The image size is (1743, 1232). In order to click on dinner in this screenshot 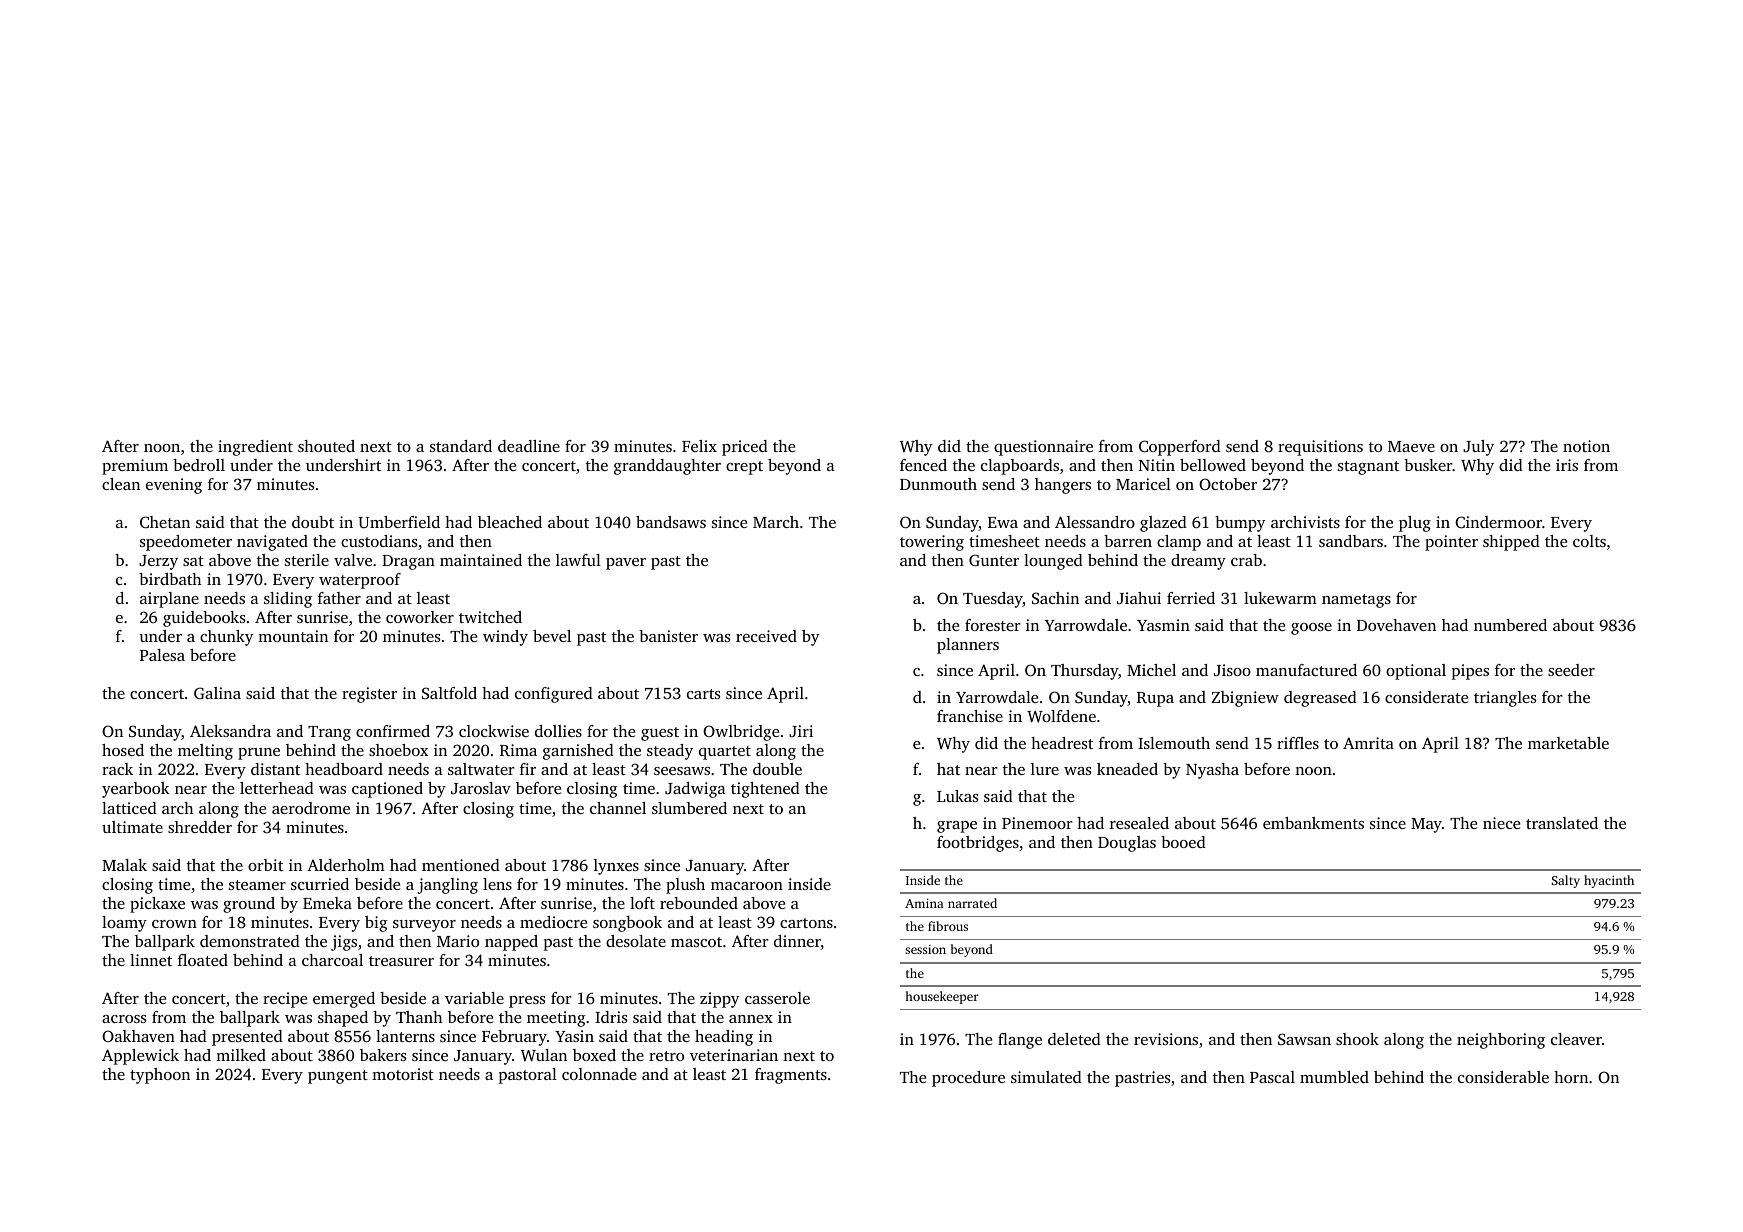, I will do `click(797, 942)`.
